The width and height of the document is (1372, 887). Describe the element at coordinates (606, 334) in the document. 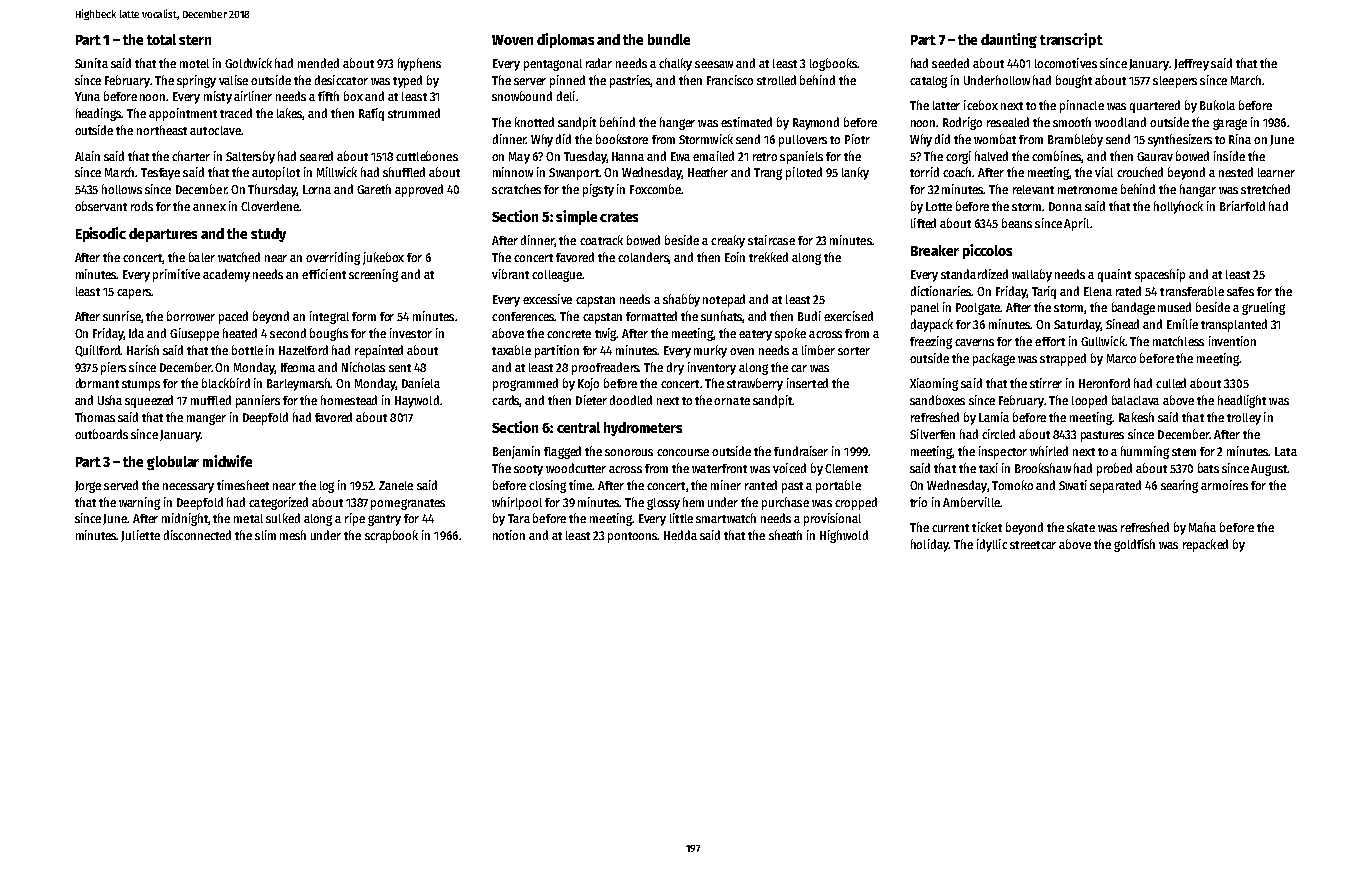

I see `twig` at that location.
